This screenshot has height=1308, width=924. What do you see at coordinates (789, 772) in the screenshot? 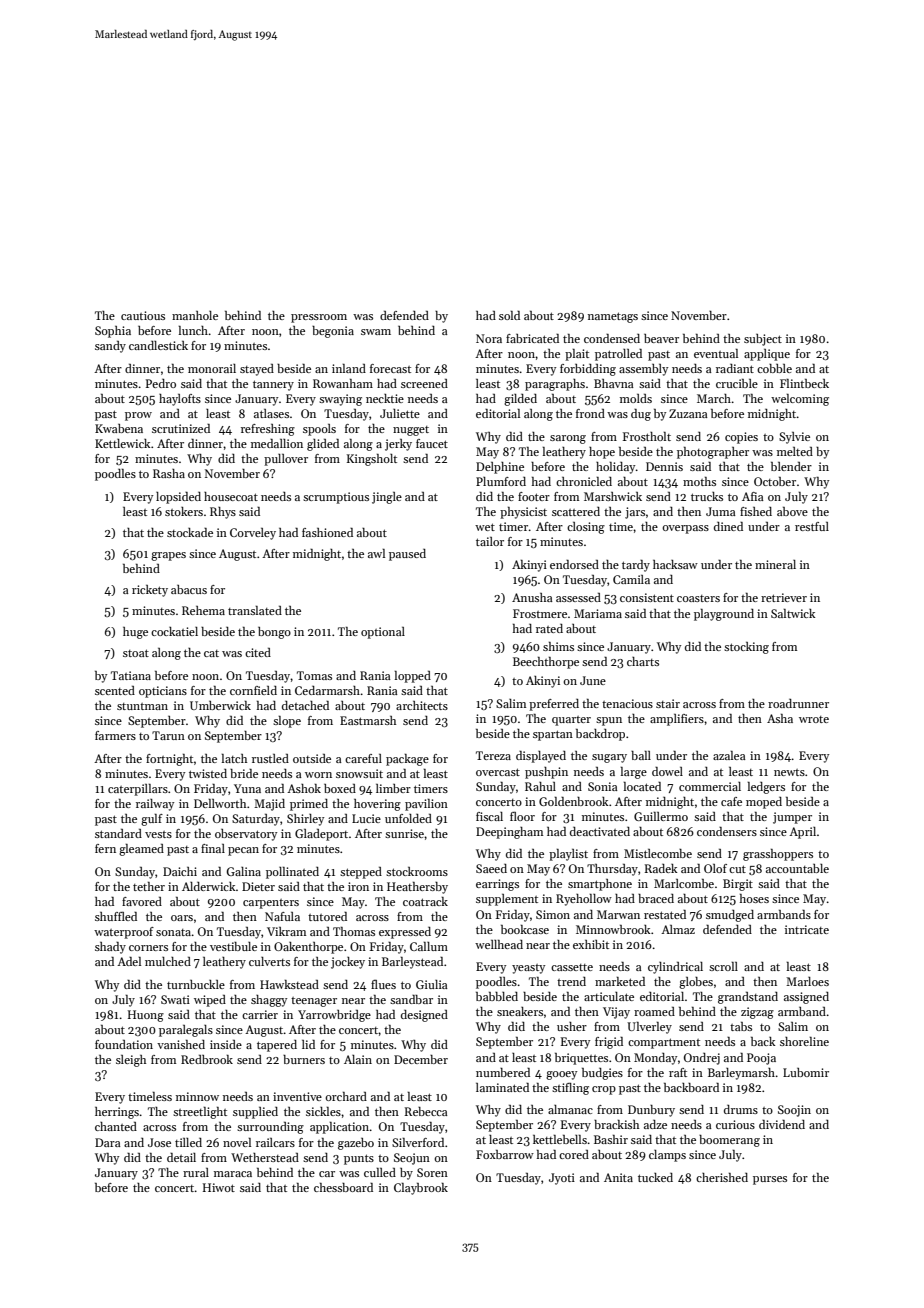
I see `newts` at bounding box center [789, 772].
